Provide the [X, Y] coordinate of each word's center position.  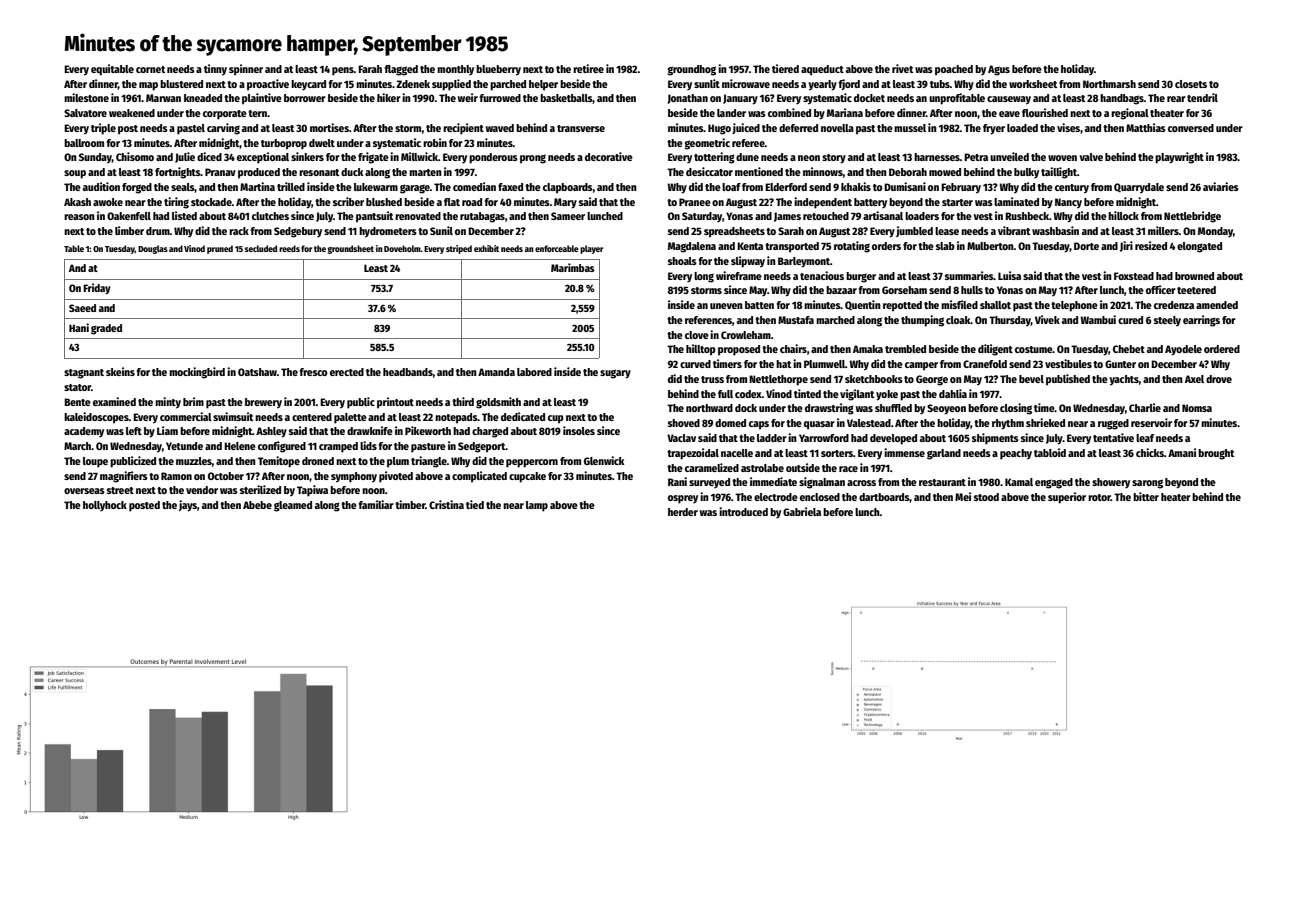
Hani [79, 327]
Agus [999, 70]
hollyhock [105, 506]
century [1072, 189]
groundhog [692, 70]
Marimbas [573, 267]
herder [683, 512]
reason [79, 217]
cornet [150, 69]
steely [1167, 321]
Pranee [695, 202]
